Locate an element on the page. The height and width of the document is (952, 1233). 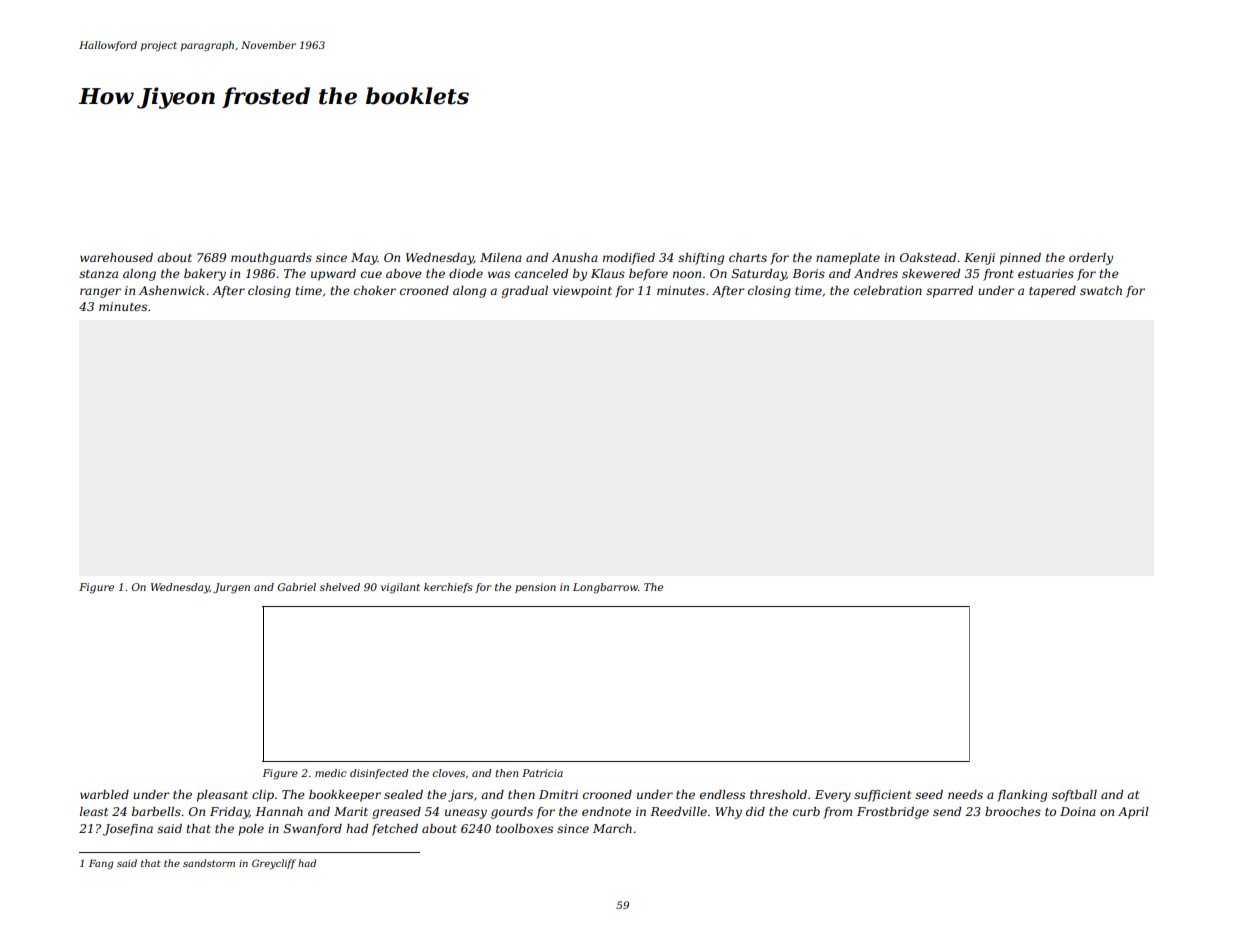
nameplate is located at coordinates (848, 259).
